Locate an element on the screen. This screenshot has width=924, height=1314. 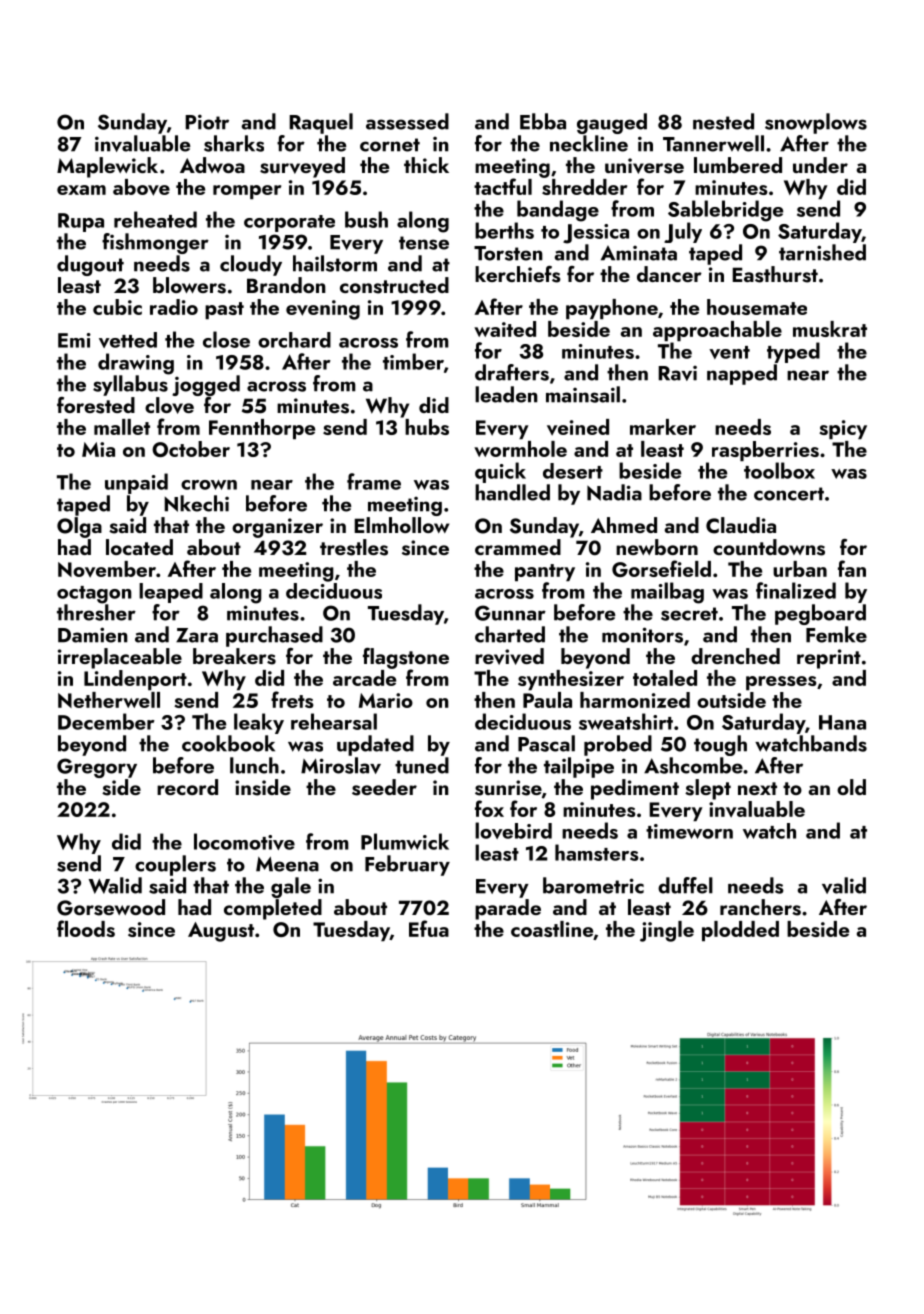
gauged is located at coordinates (612, 123).
